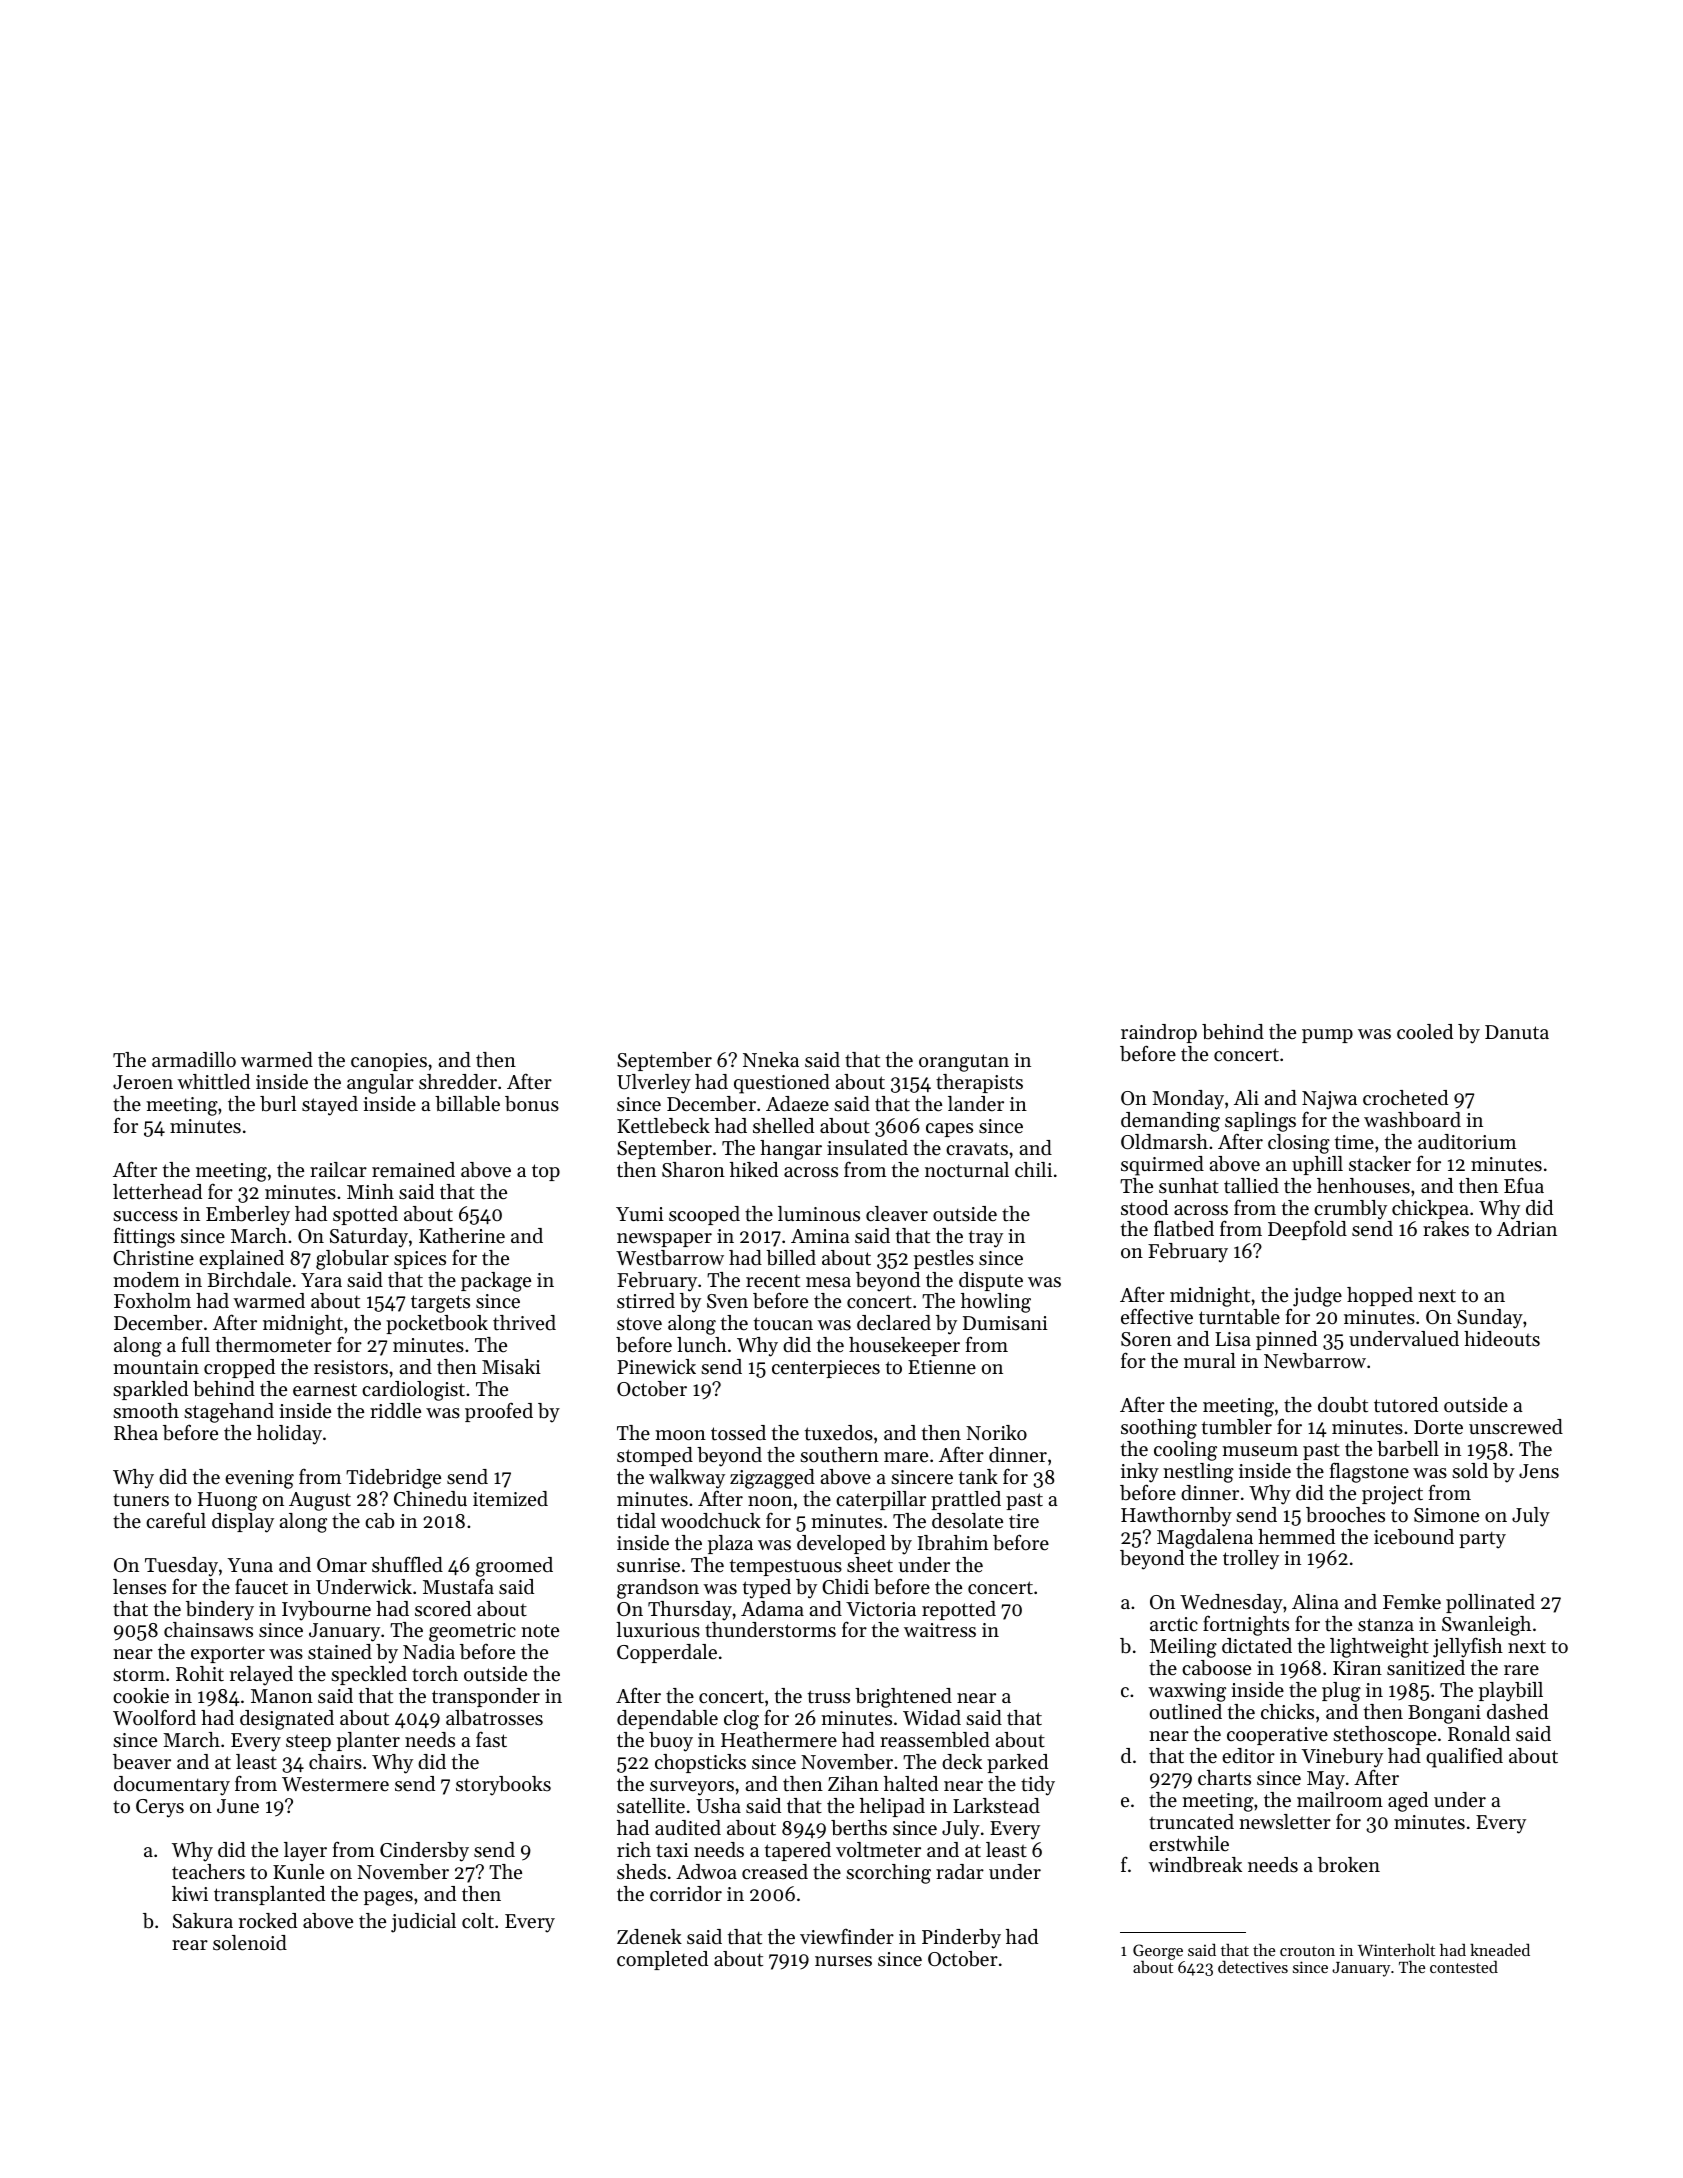 The image size is (1683, 2178). I want to click on waxwing, so click(1187, 1692).
